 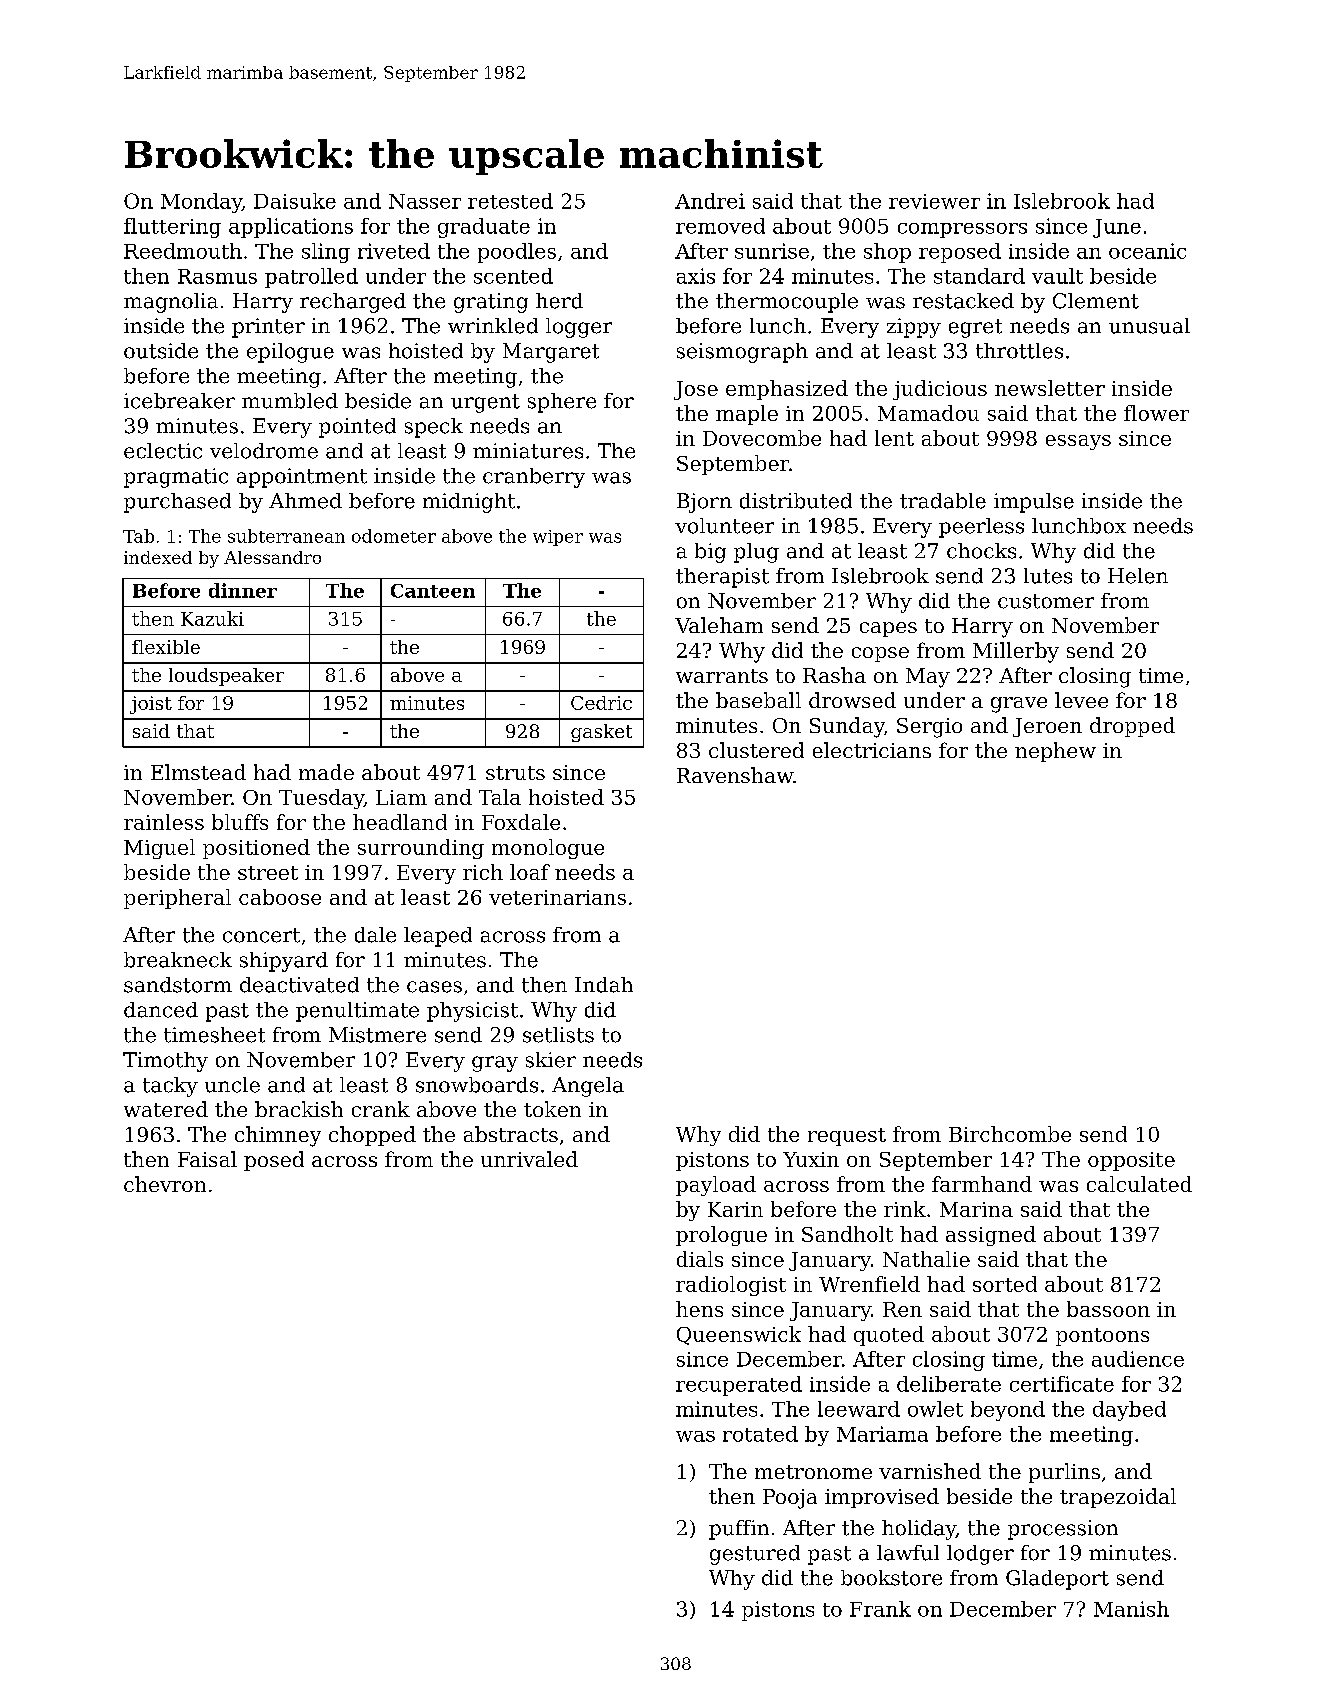 I want to click on gestured, so click(x=755, y=1555).
